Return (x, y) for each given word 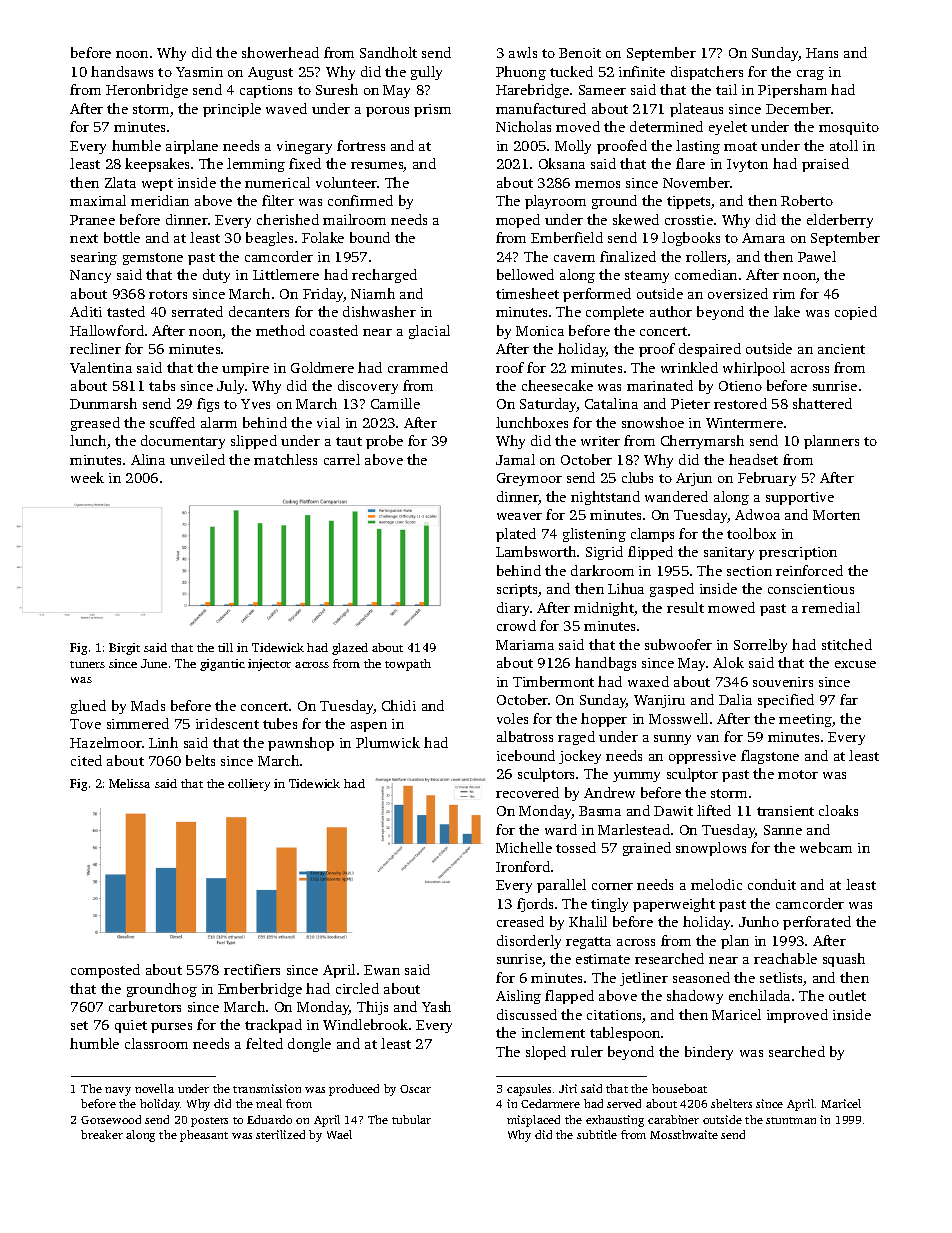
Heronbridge (147, 91)
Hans (822, 53)
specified (786, 701)
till (225, 647)
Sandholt (388, 52)
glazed (350, 649)
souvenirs (783, 682)
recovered (527, 792)
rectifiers (252, 969)
